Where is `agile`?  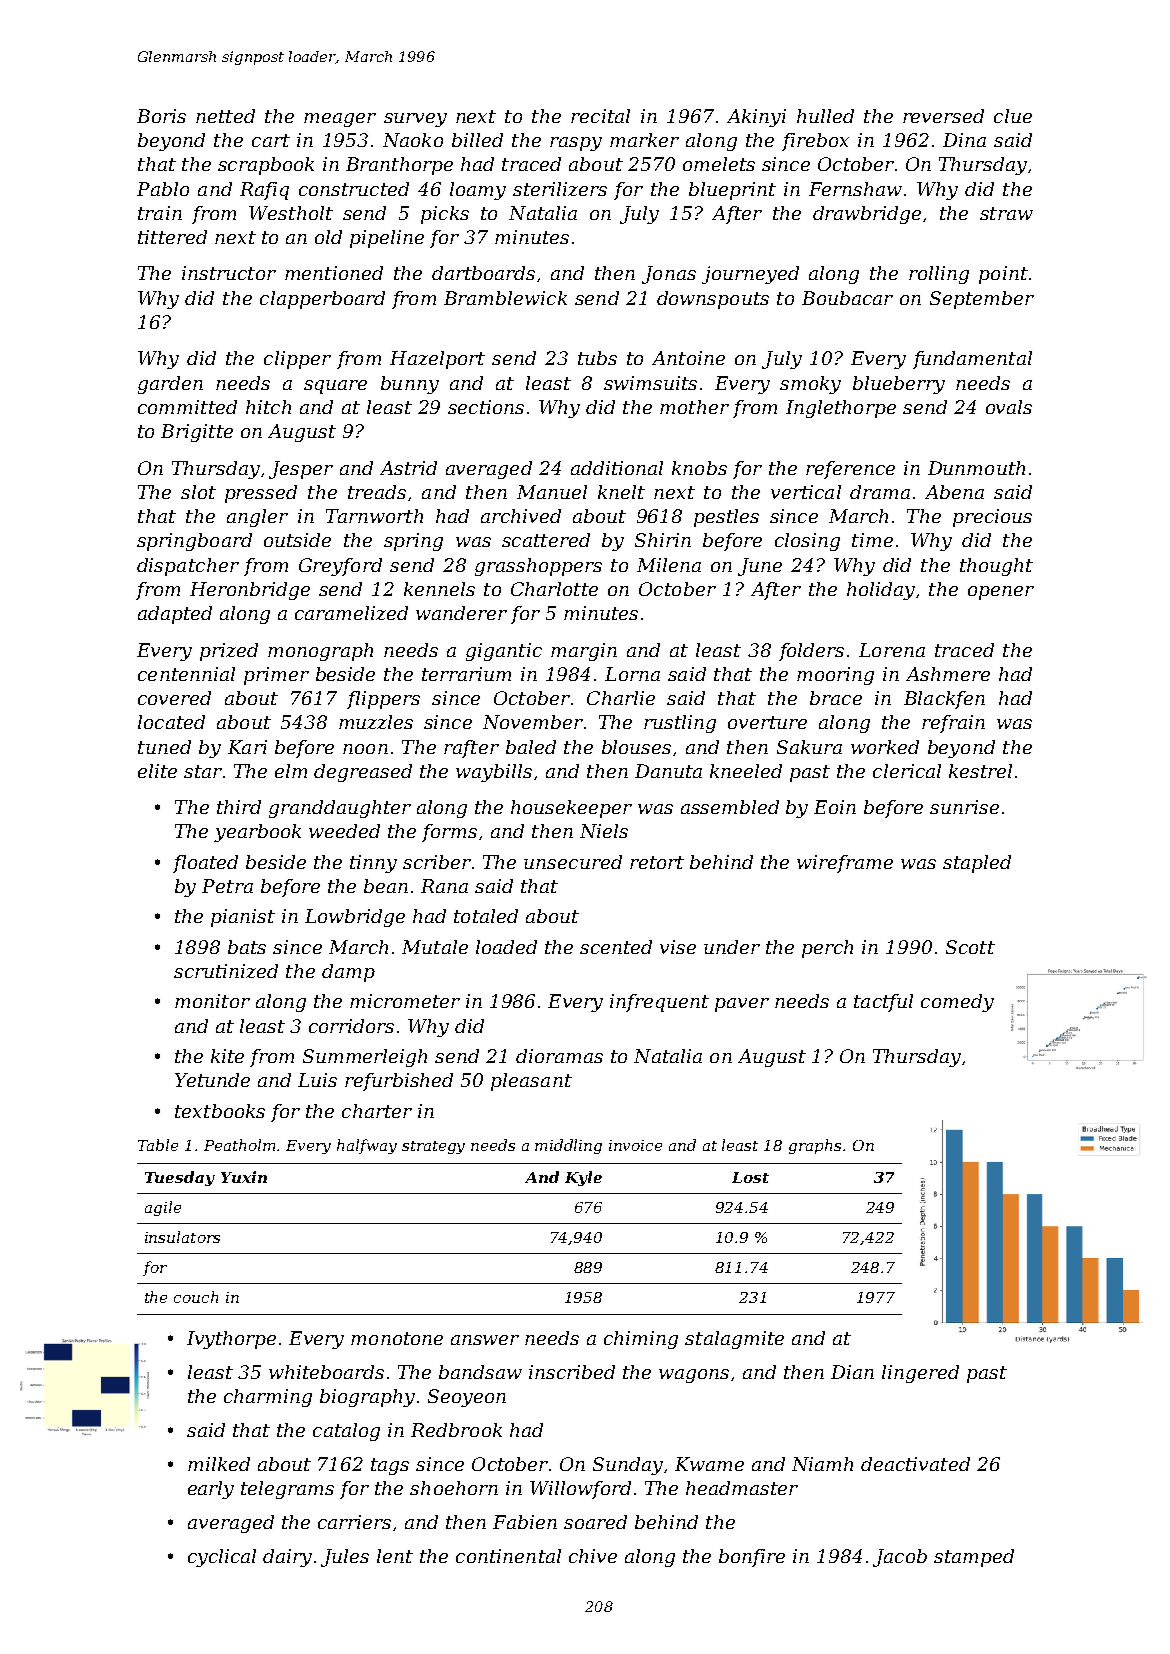
agile is located at coordinates (163, 1208).
